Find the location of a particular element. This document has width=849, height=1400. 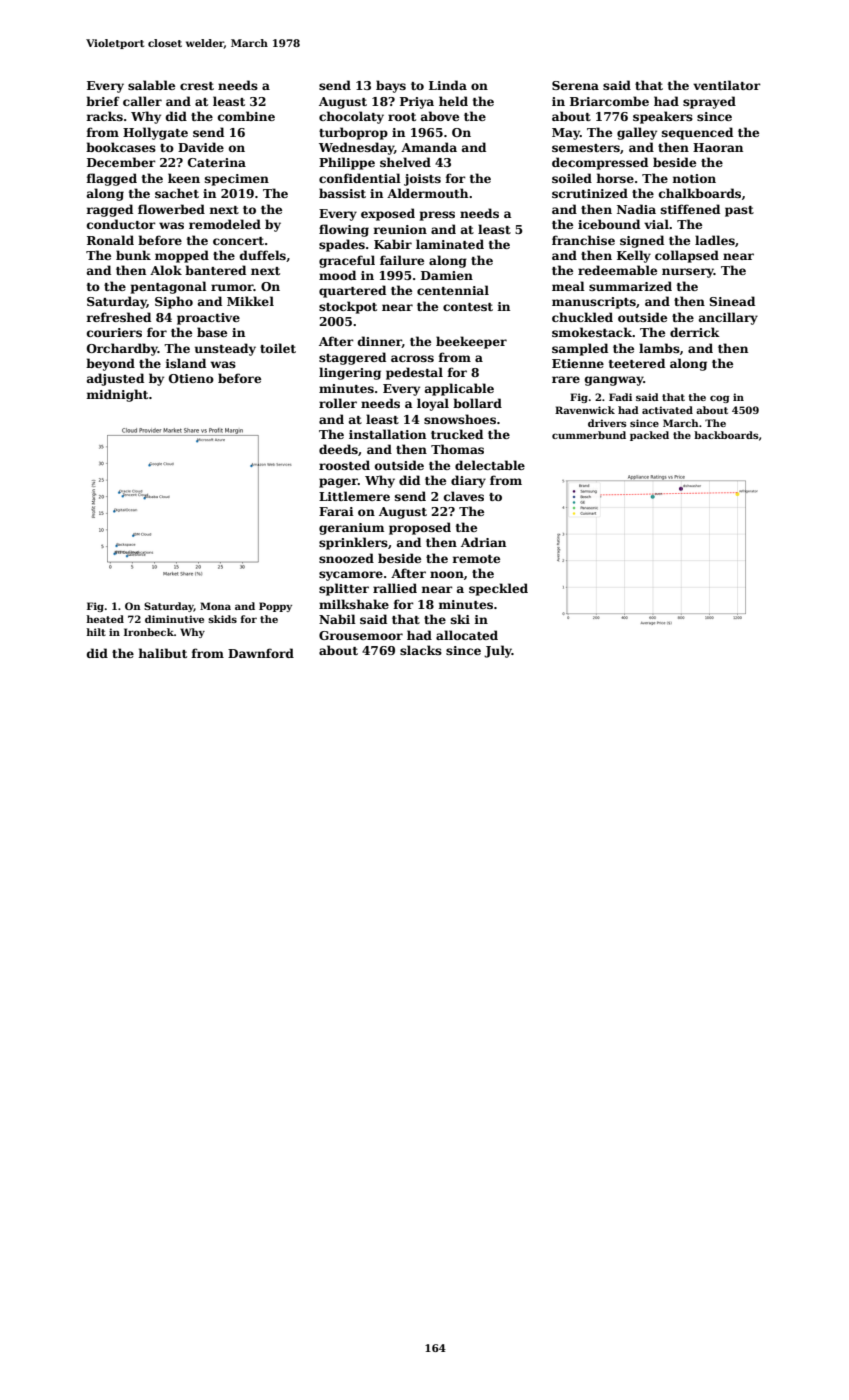

ladles is located at coordinates (715, 240).
